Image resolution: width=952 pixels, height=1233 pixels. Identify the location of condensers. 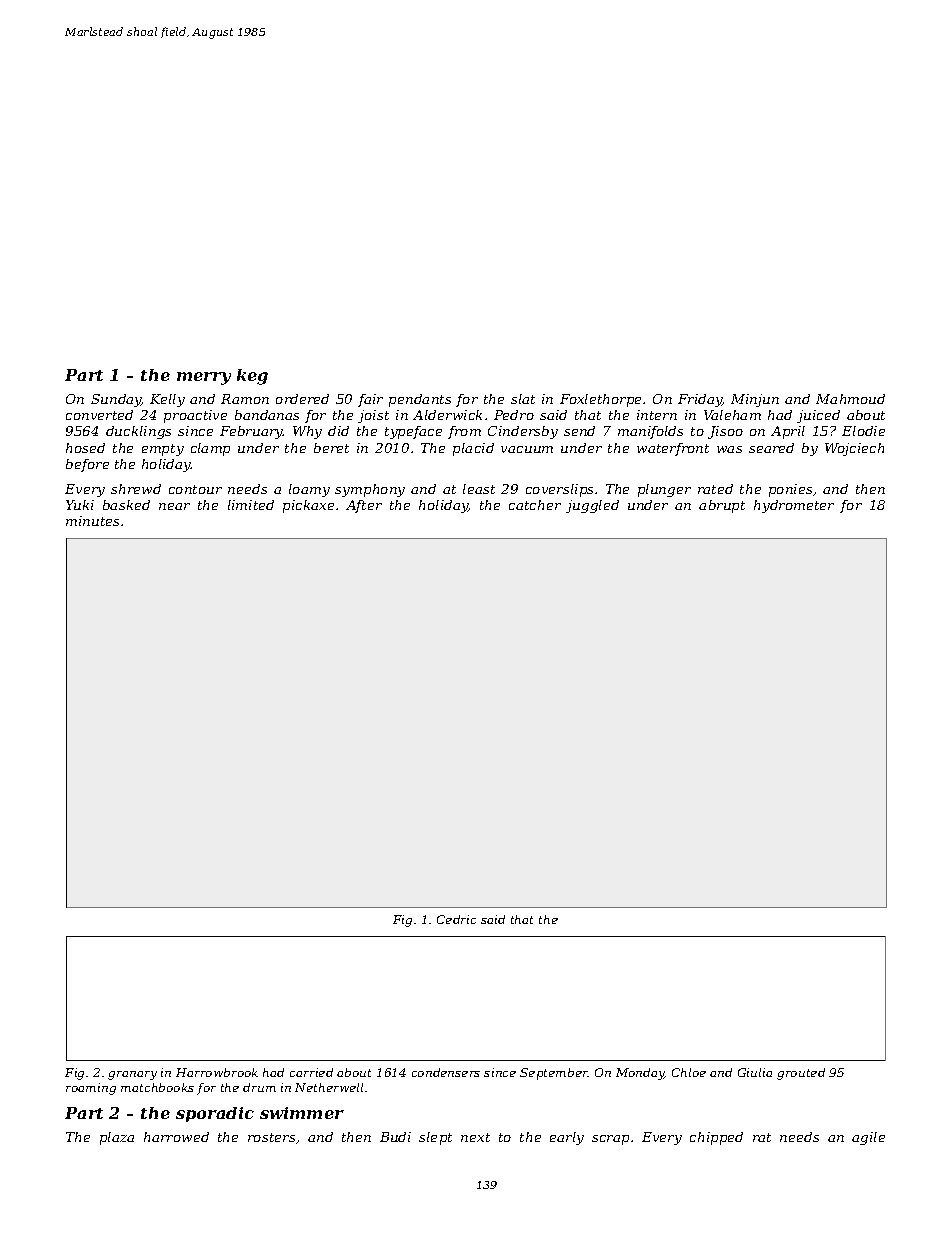
(446, 1072).
